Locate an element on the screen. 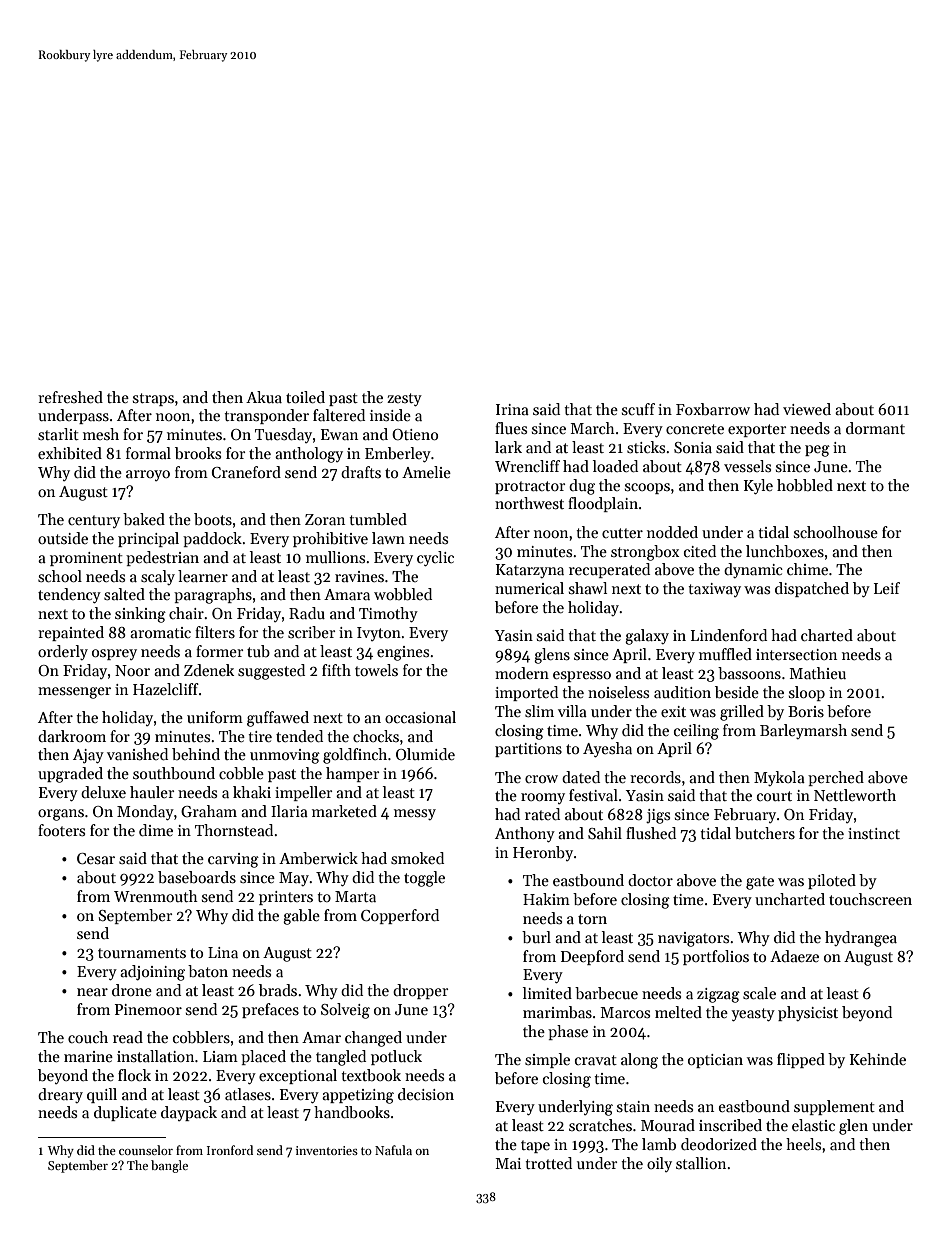 This screenshot has height=1233, width=952. northwest is located at coordinates (529, 503).
